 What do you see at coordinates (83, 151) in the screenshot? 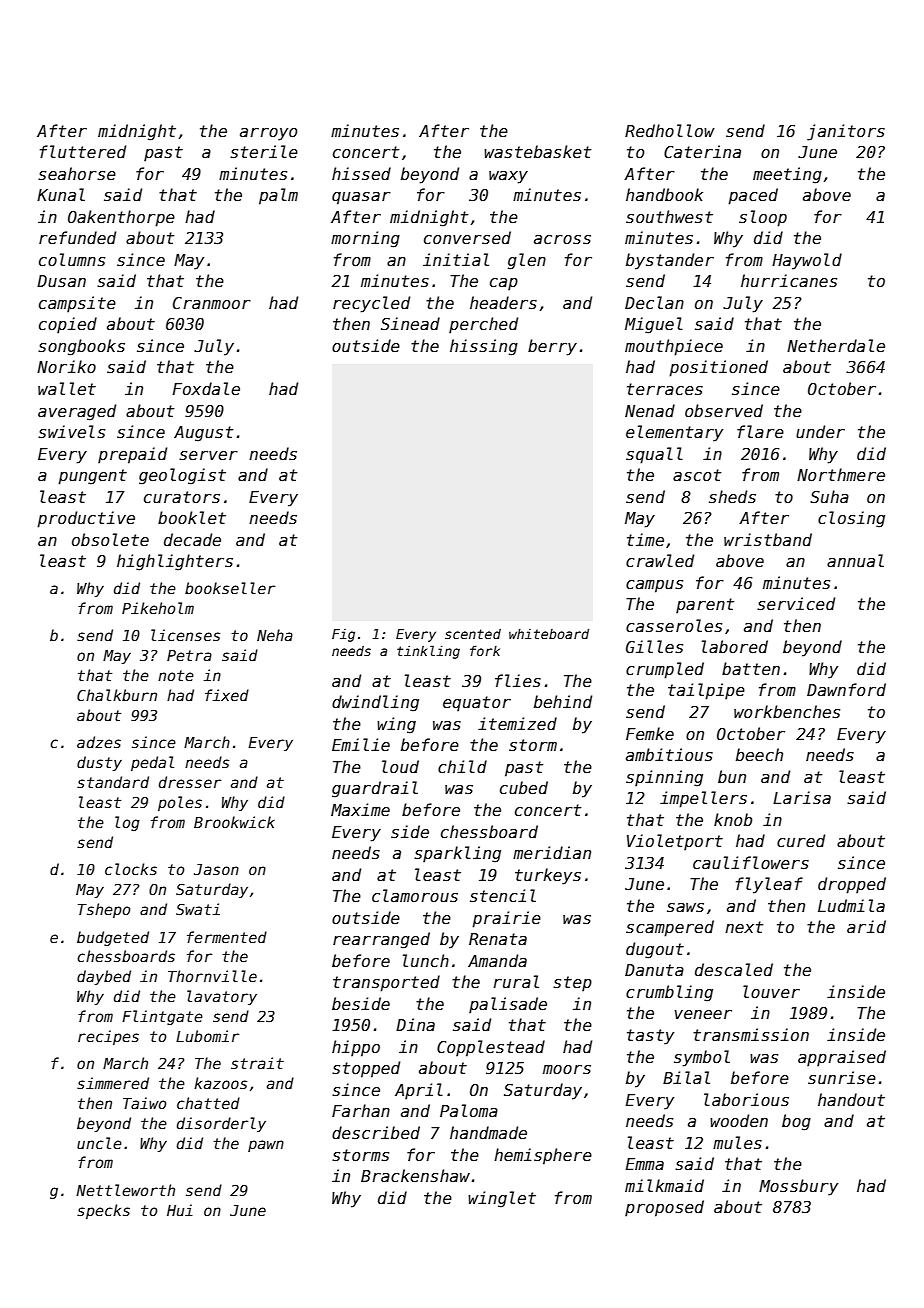
I see `fluttered` at bounding box center [83, 151].
